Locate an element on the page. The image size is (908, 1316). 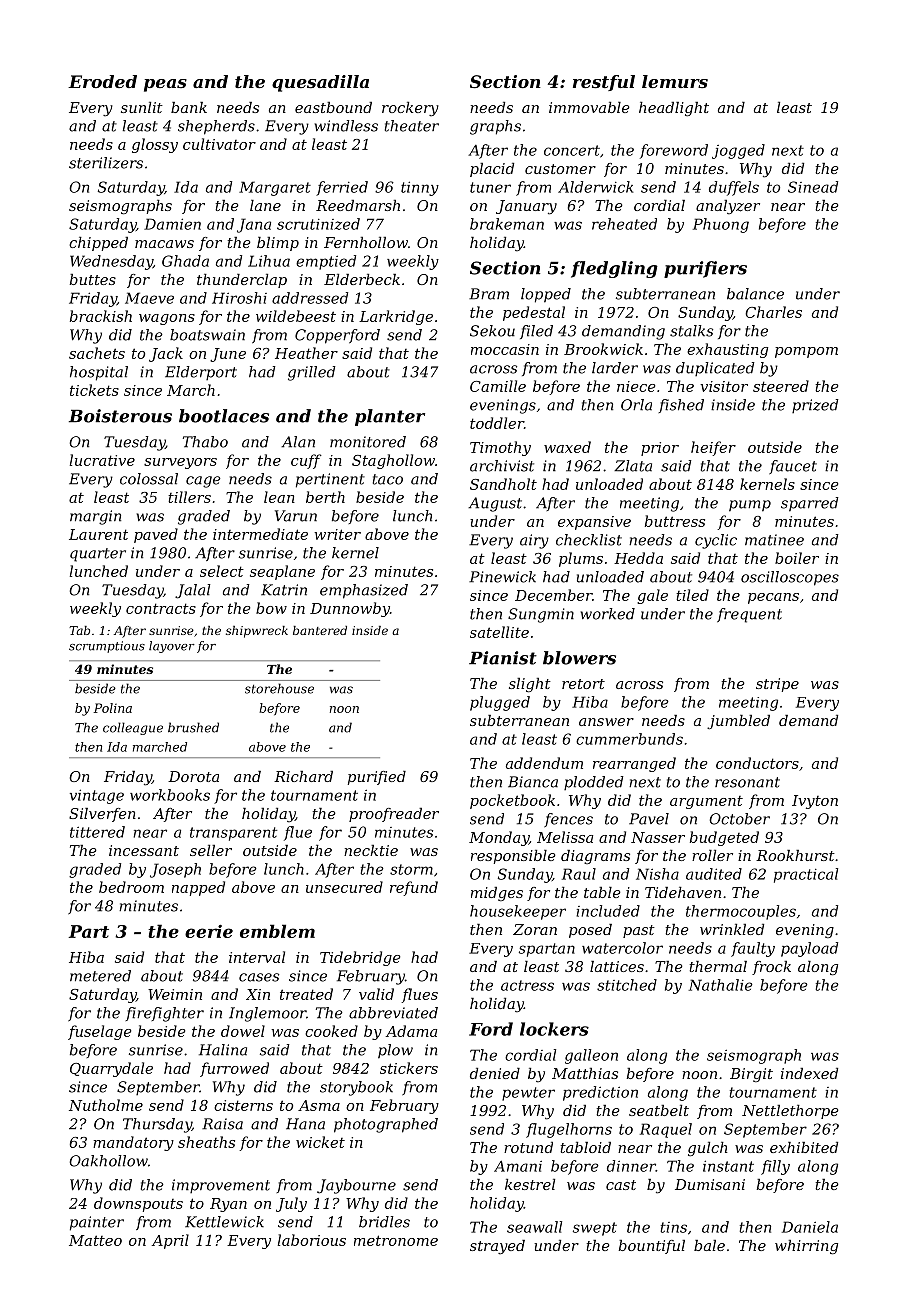
Birgit is located at coordinates (751, 1075).
